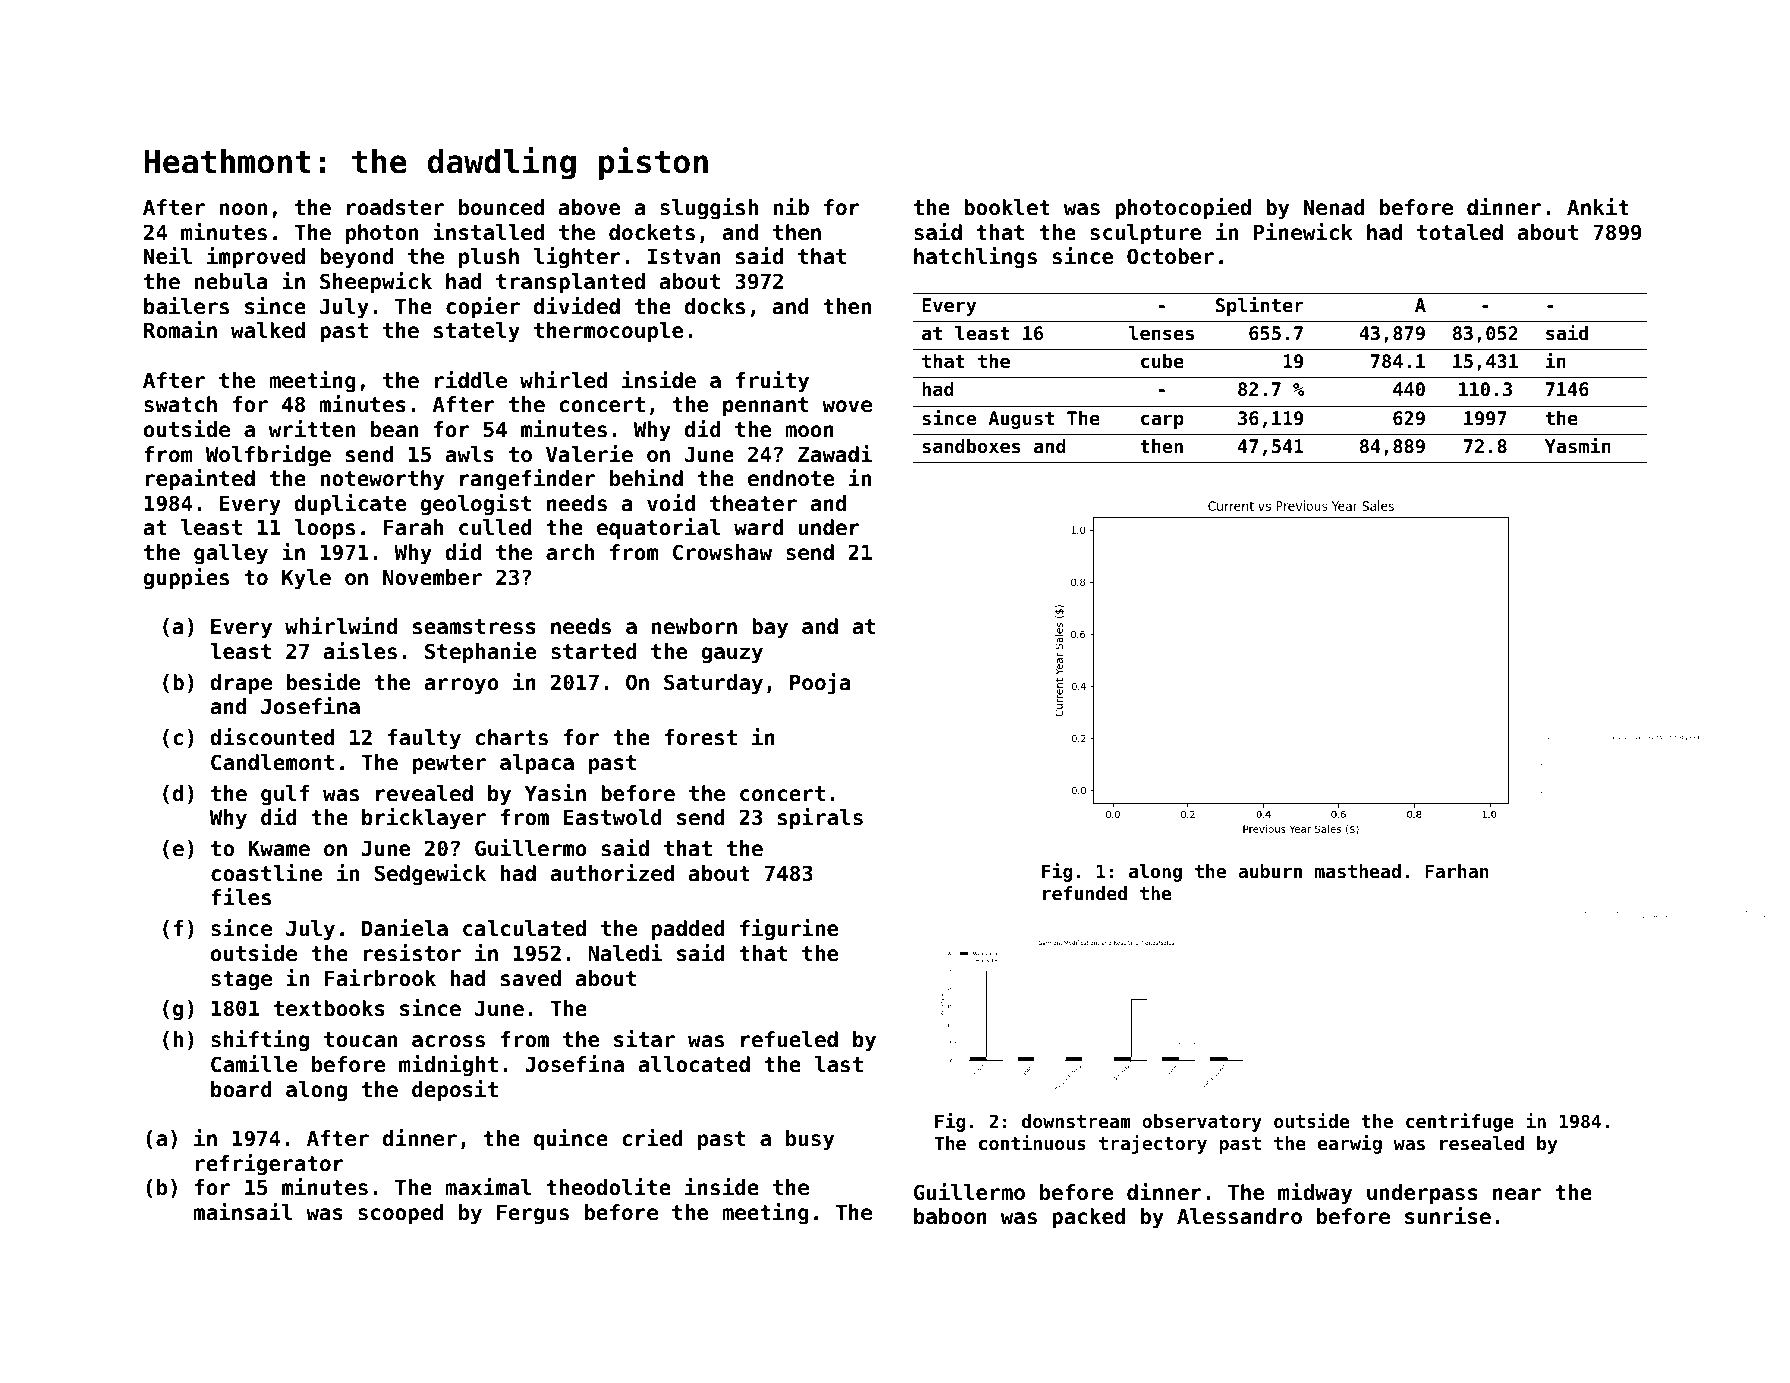 This screenshot has height=1383, width=1790. Describe the element at coordinates (732, 655) in the screenshot. I see `gauzy` at that location.
